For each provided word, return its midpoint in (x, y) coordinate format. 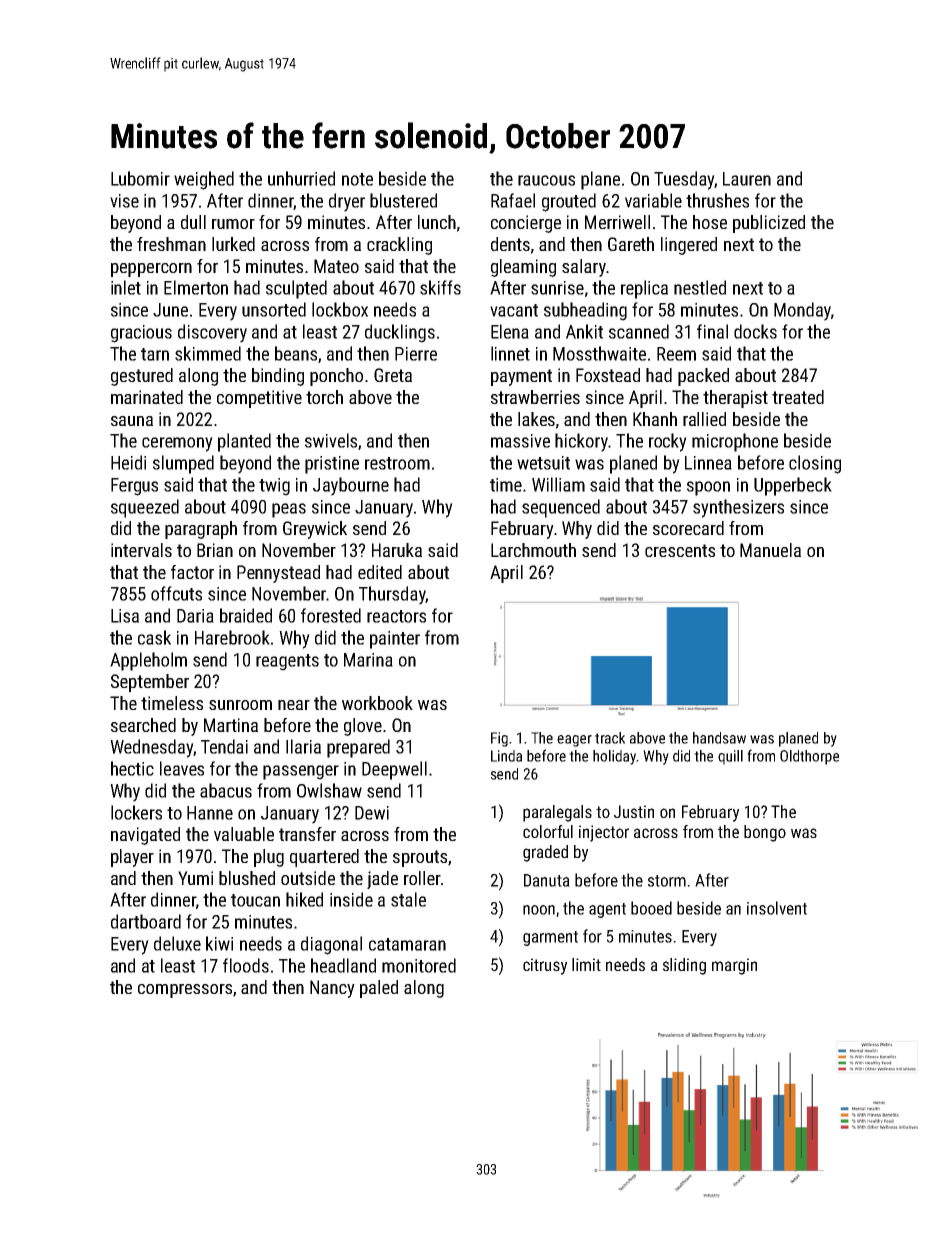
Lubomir (140, 178)
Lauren (747, 179)
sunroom (240, 705)
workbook (377, 703)
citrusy (545, 966)
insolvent (777, 908)
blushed (247, 878)
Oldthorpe (809, 757)
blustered (403, 200)
